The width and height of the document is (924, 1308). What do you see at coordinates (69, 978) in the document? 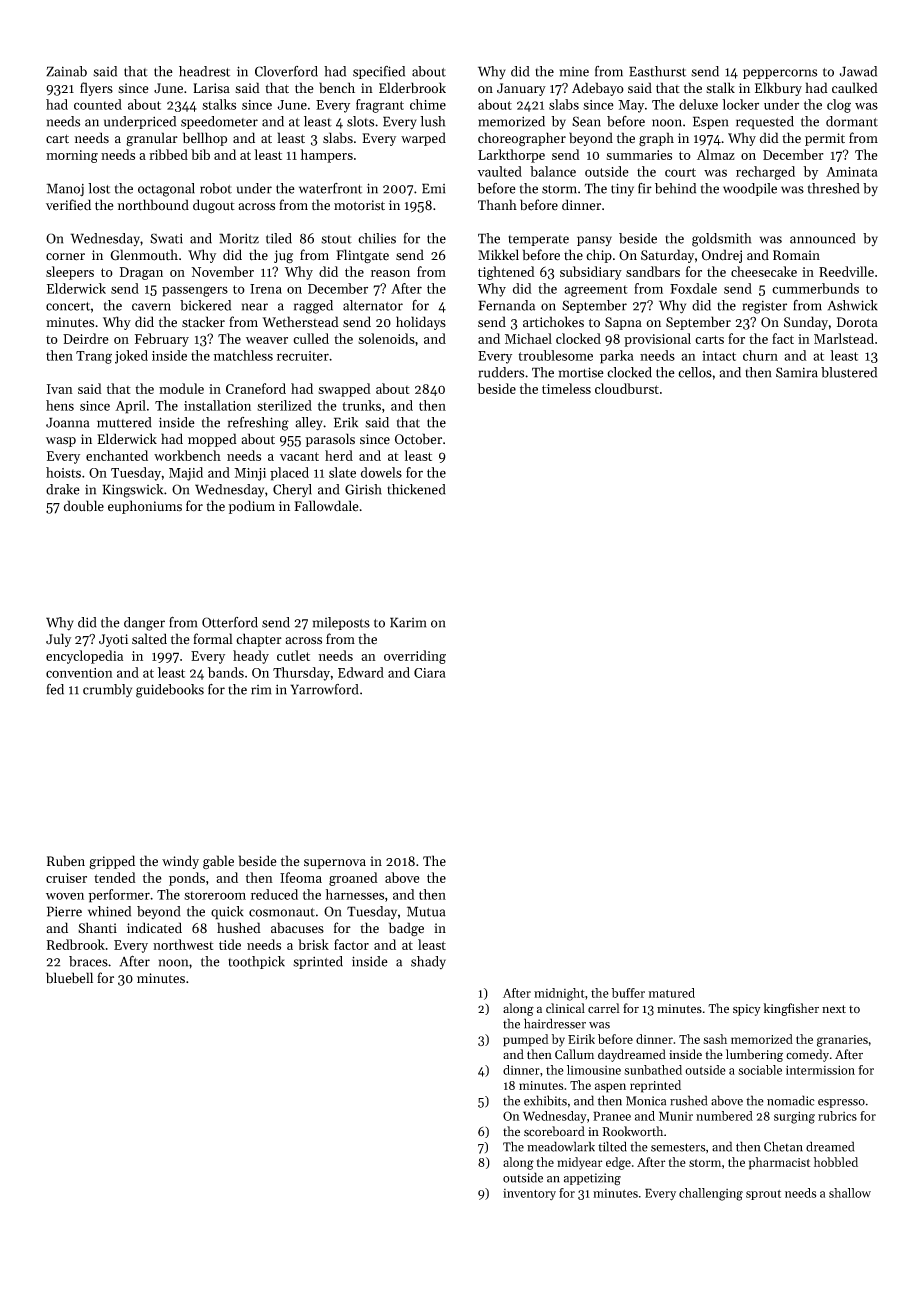
I see `bluebell` at bounding box center [69, 978].
